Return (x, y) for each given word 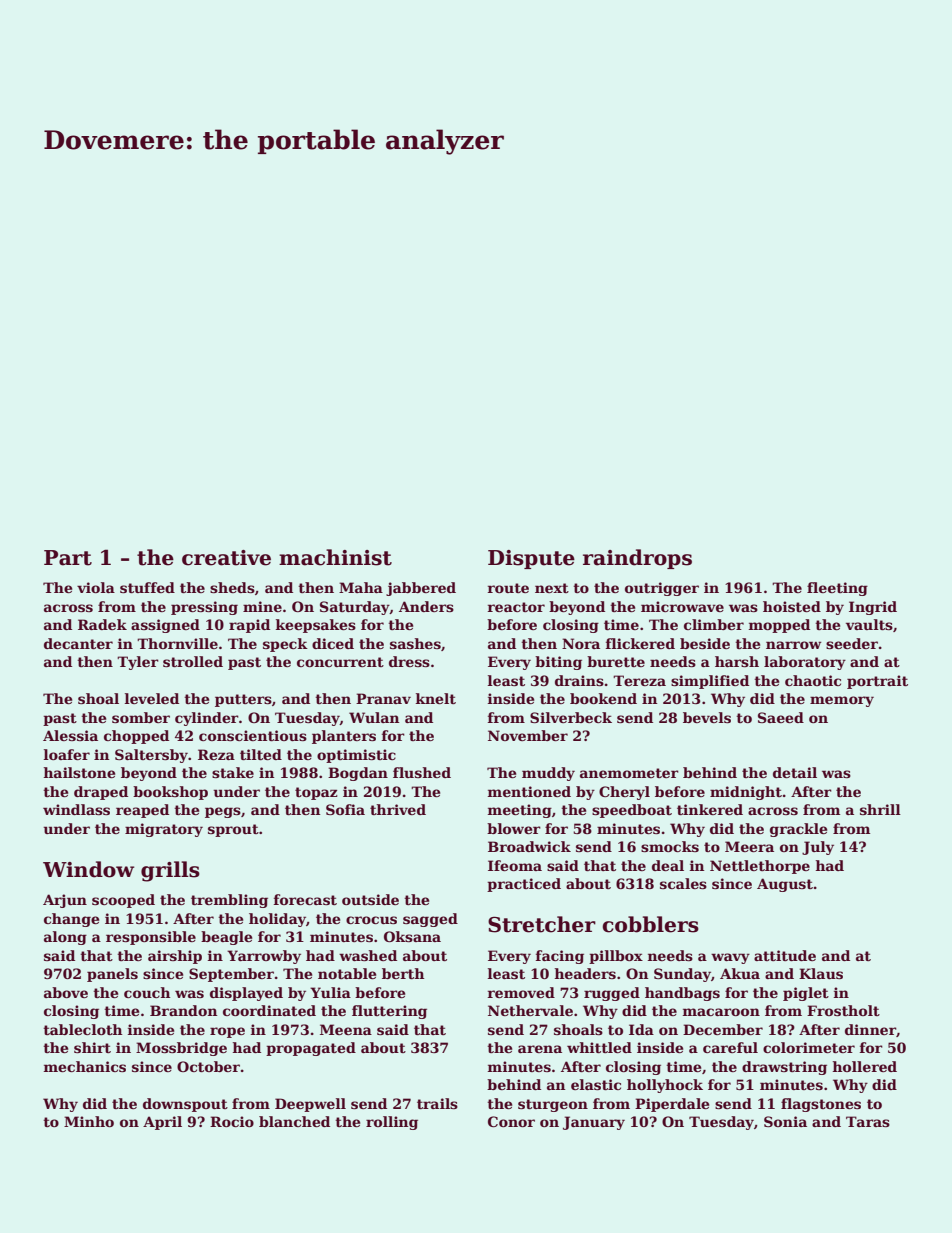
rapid (249, 626)
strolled (193, 661)
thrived (398, 809)
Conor (511, 1121)
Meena (346, 1029)
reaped (142, 811)
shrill (880, 809)
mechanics (85, 1066)
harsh (737, 661)
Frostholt (843, 1010)
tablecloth (83, 1029)
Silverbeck (571, 717)
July (818, 848)
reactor (516, 607)
